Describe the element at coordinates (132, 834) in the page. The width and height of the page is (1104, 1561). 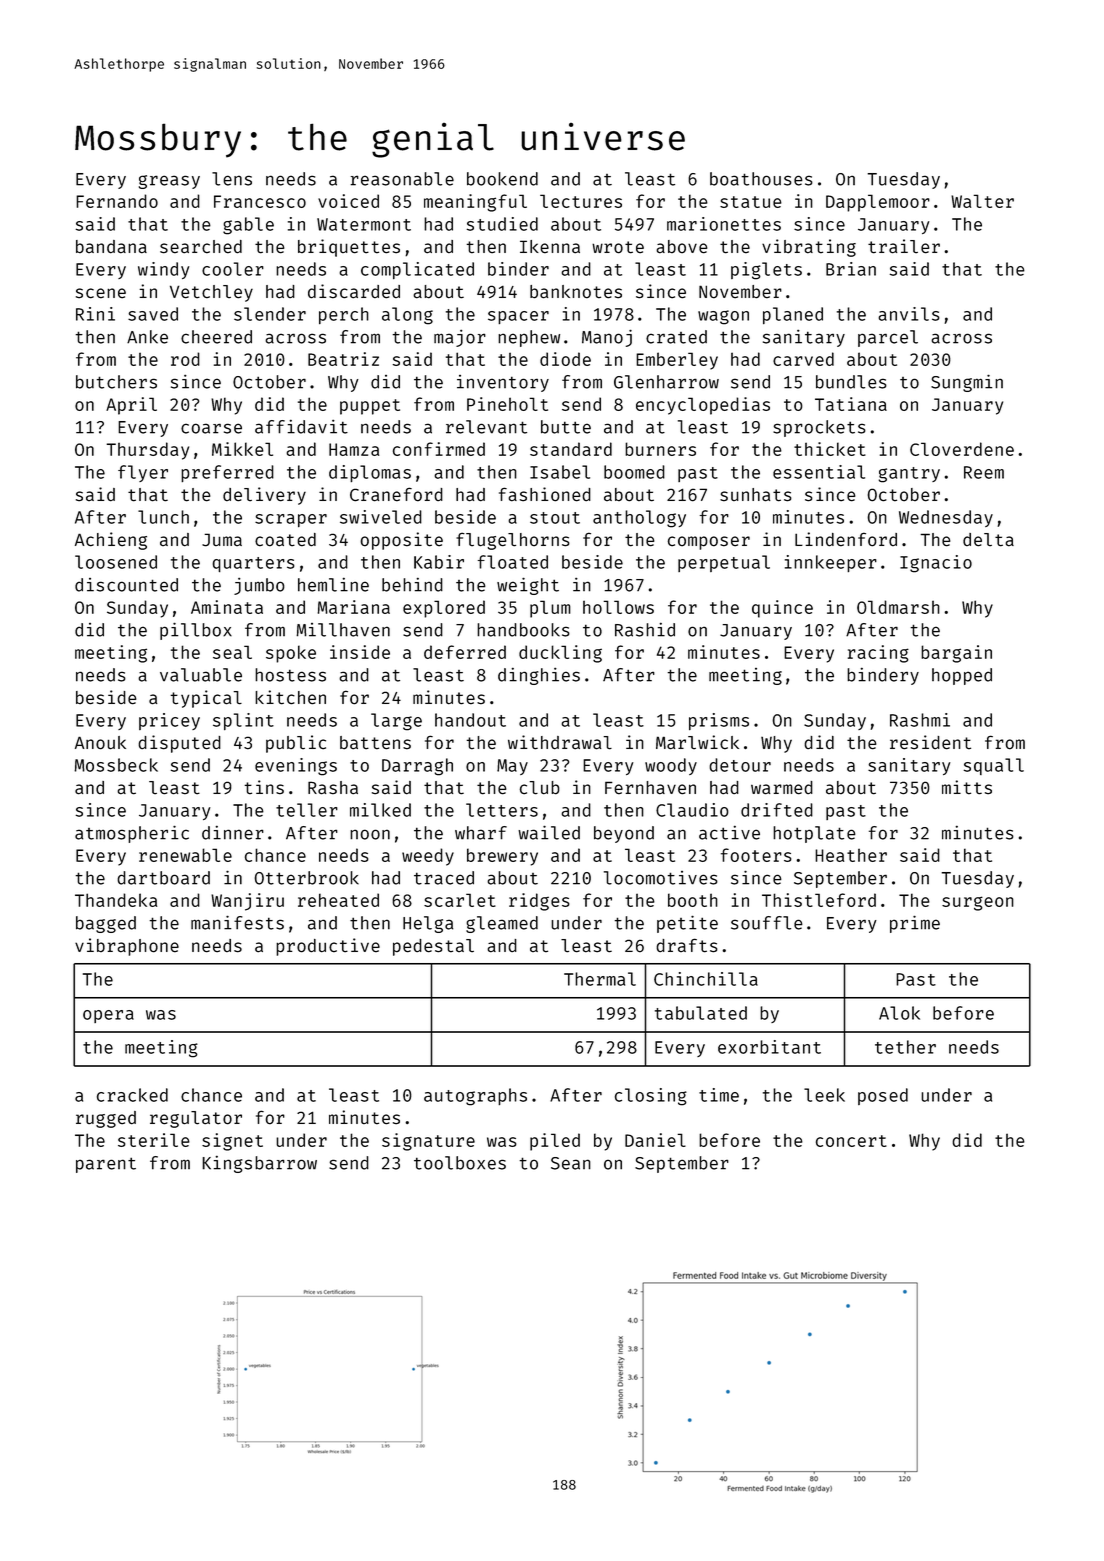
I see `atmospheric` at that location.
